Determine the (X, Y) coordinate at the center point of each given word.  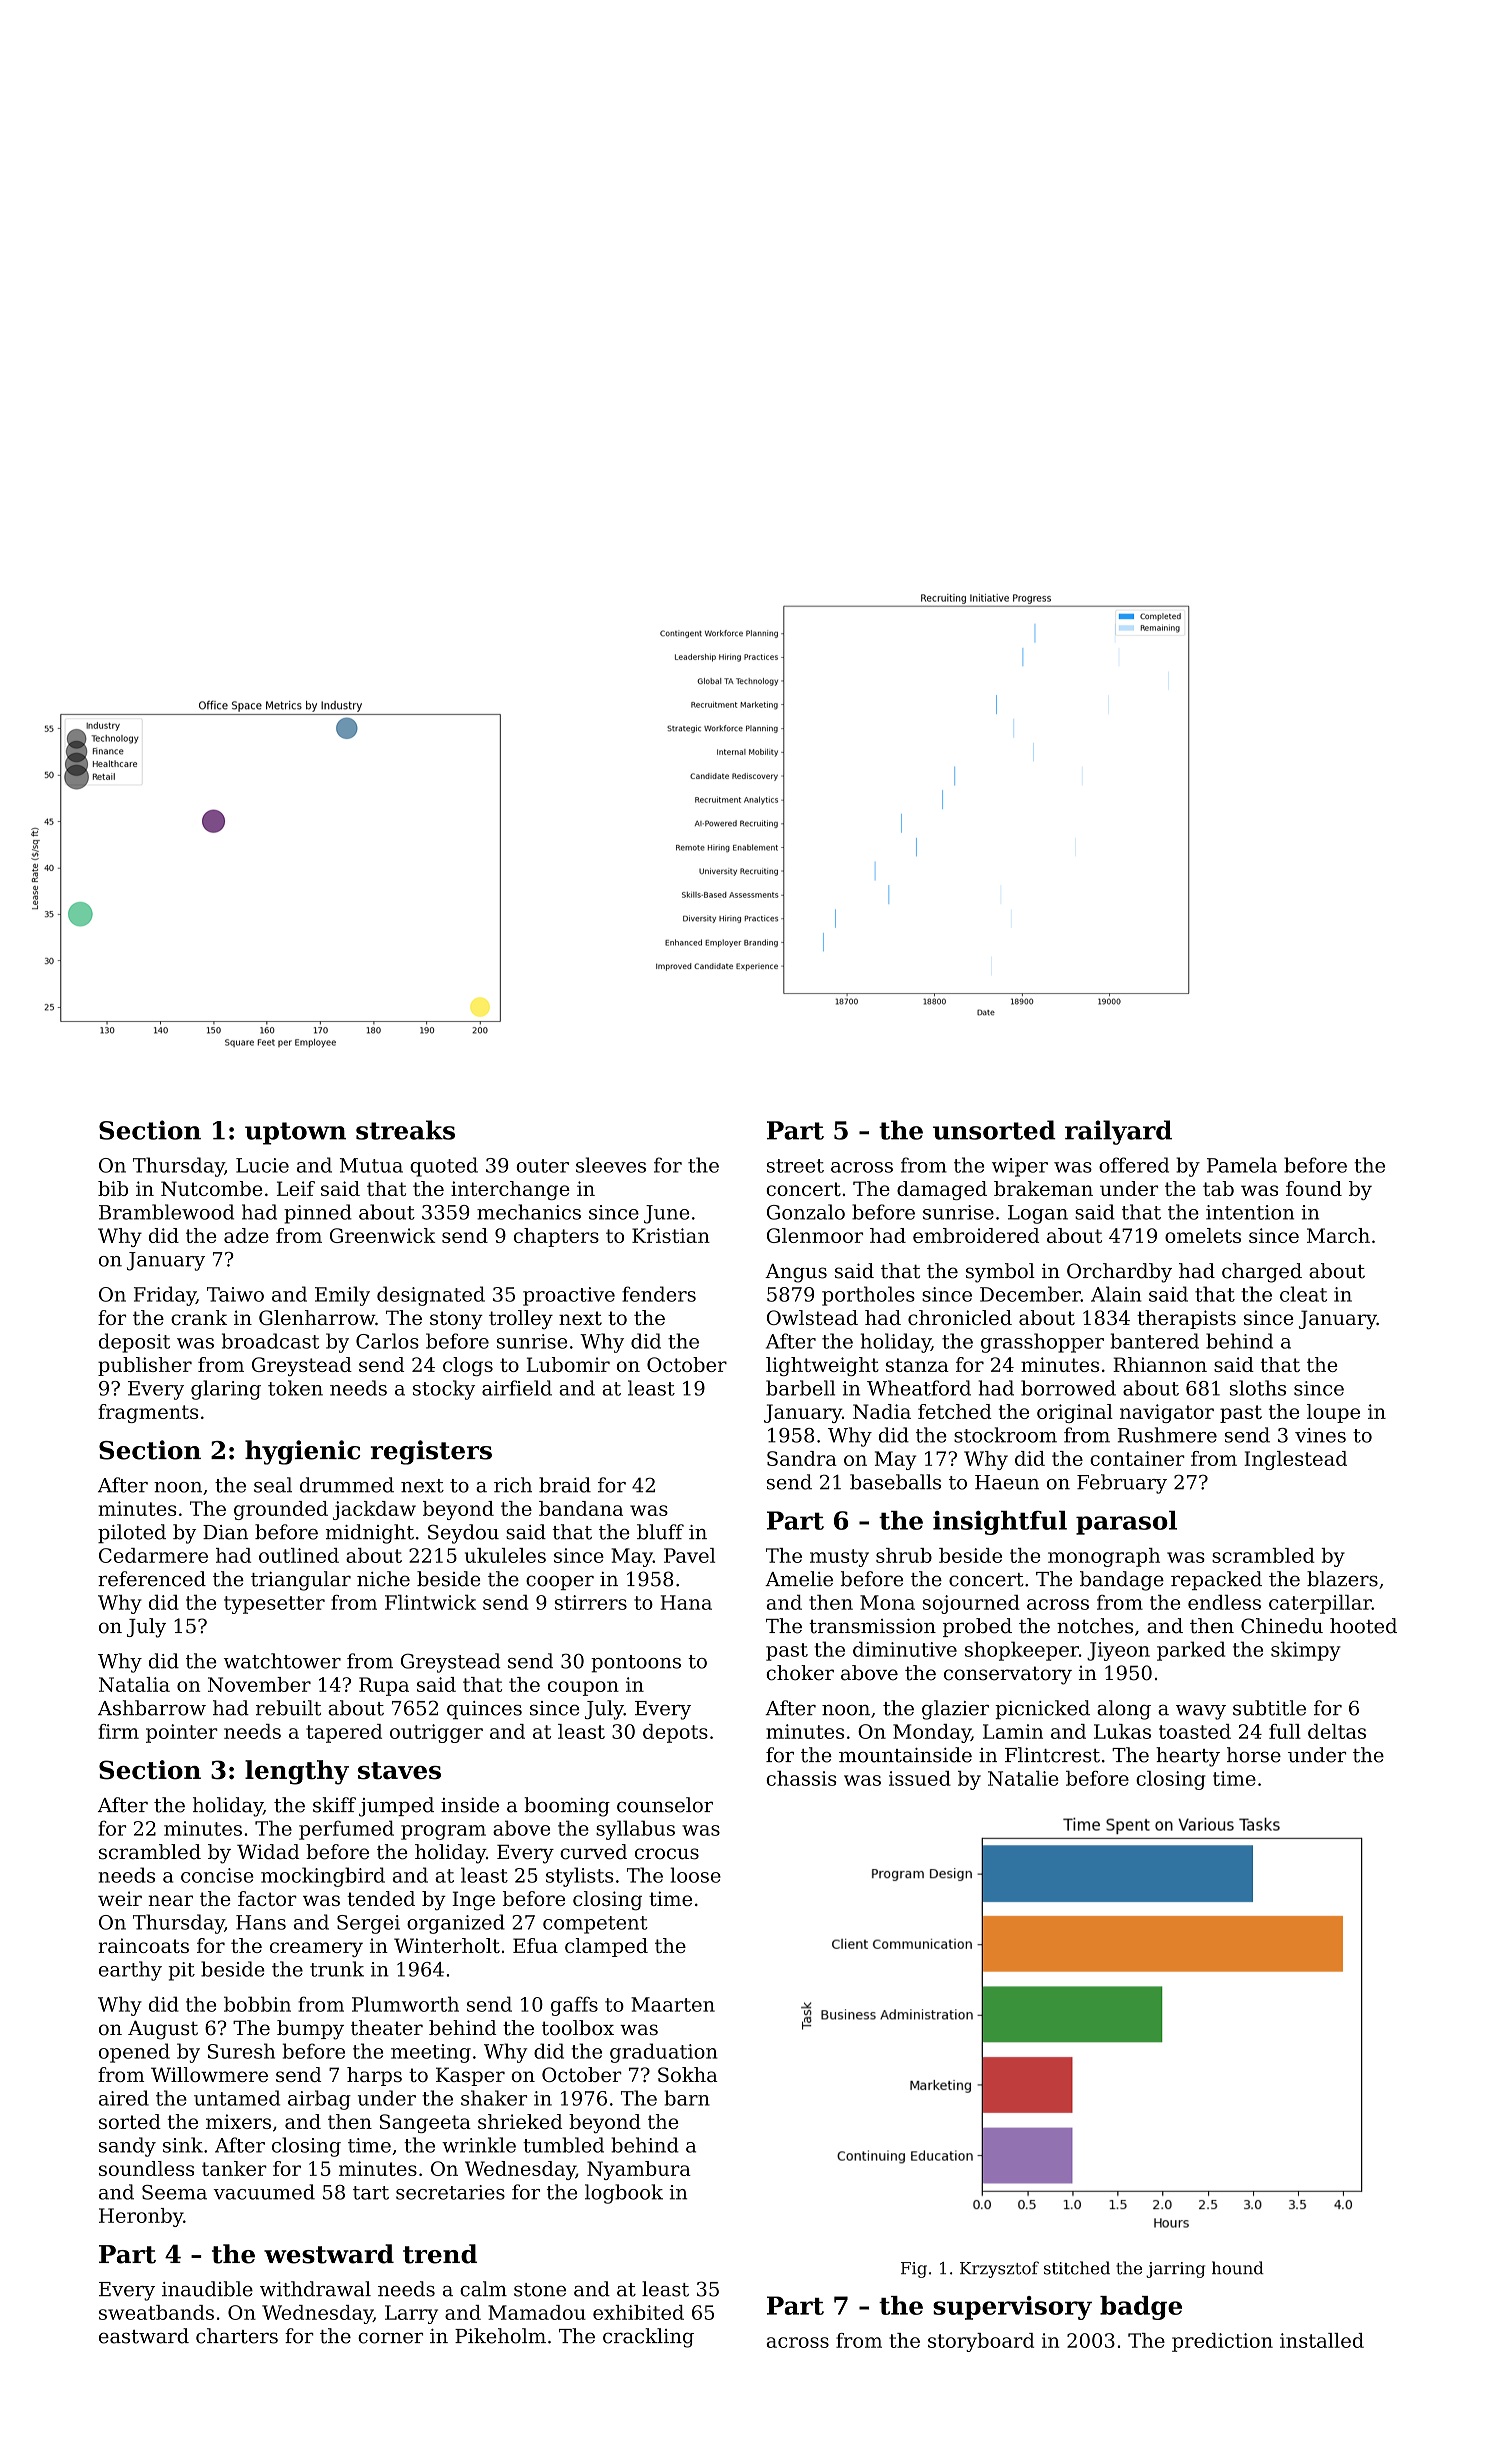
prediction (1222, 2342)
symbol (1000, 1273)
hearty (1188, 1757)
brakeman (1043, 1188)
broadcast (271, 1341)
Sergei (368, 1924)
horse (1254, 1755)
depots (675, 1733)
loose (696, 1875)
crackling (648, 2338)
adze (246, 1235)
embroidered (976, 1235)
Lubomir (568, 1364)
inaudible (207, 2289)
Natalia (134, 1684)
